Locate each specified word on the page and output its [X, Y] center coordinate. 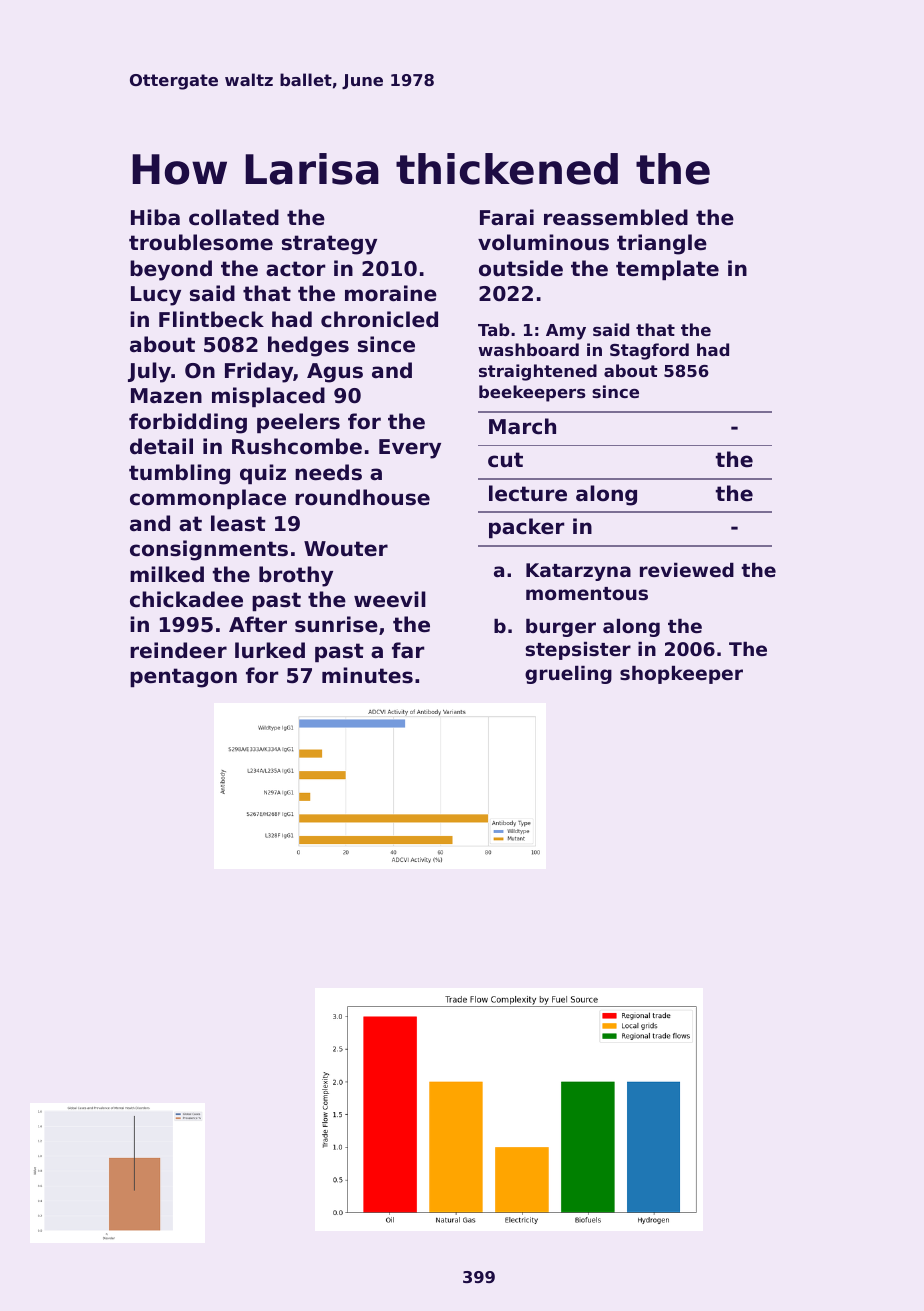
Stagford [649, 351]
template [667, 270]
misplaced [268, 397]
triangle [662, 244]
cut [505, 460]
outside [521, 268]
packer [526, 528]
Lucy [156, 296]
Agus [335, 373]
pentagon [183, 678]
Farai [507, 217]
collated [234, 217]
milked [167, 574]
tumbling [179, 474]
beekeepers [532, 393]
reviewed [687, 570]
